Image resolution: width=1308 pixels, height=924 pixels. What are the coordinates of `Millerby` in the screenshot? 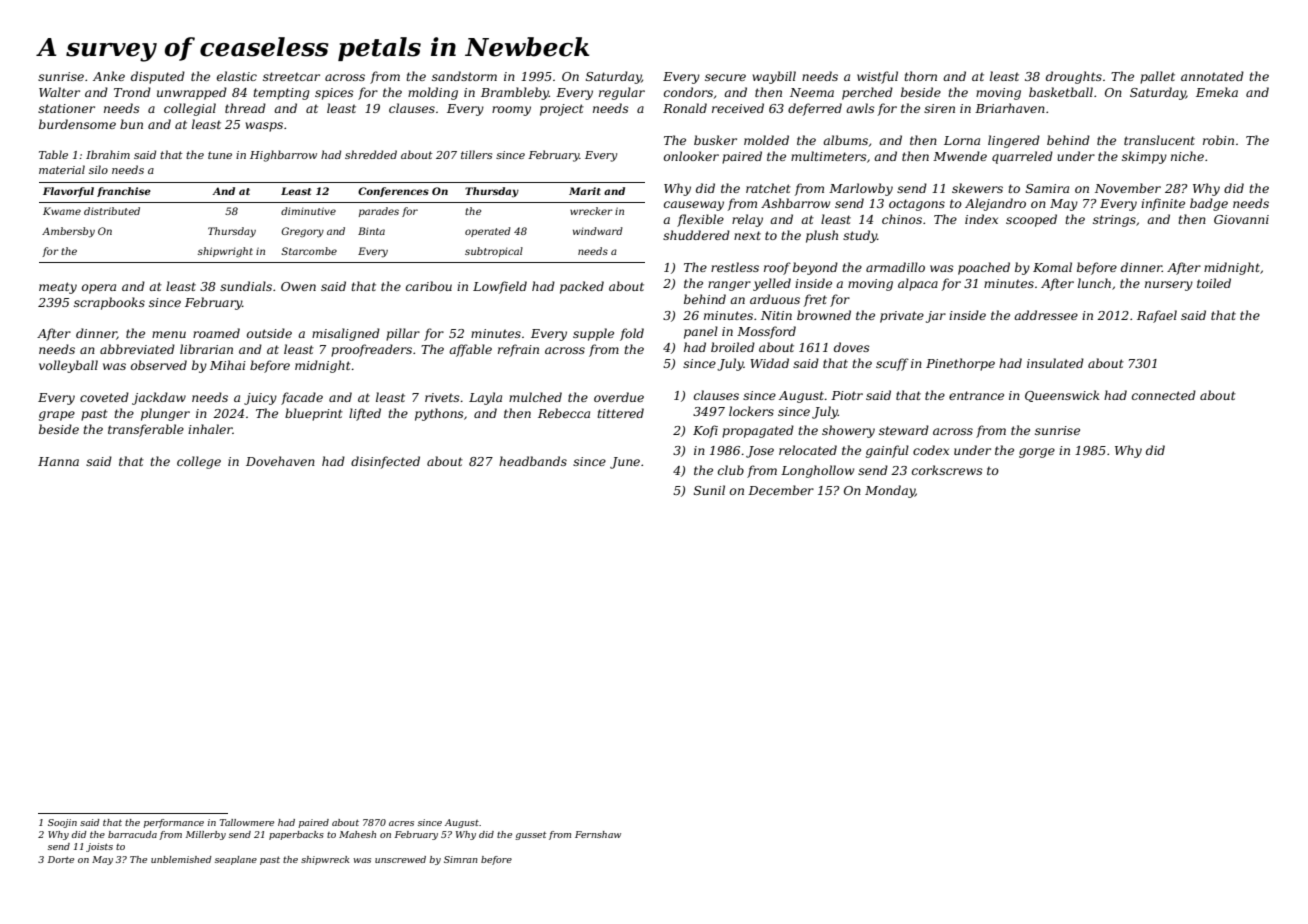 It's located at (206, 835).
